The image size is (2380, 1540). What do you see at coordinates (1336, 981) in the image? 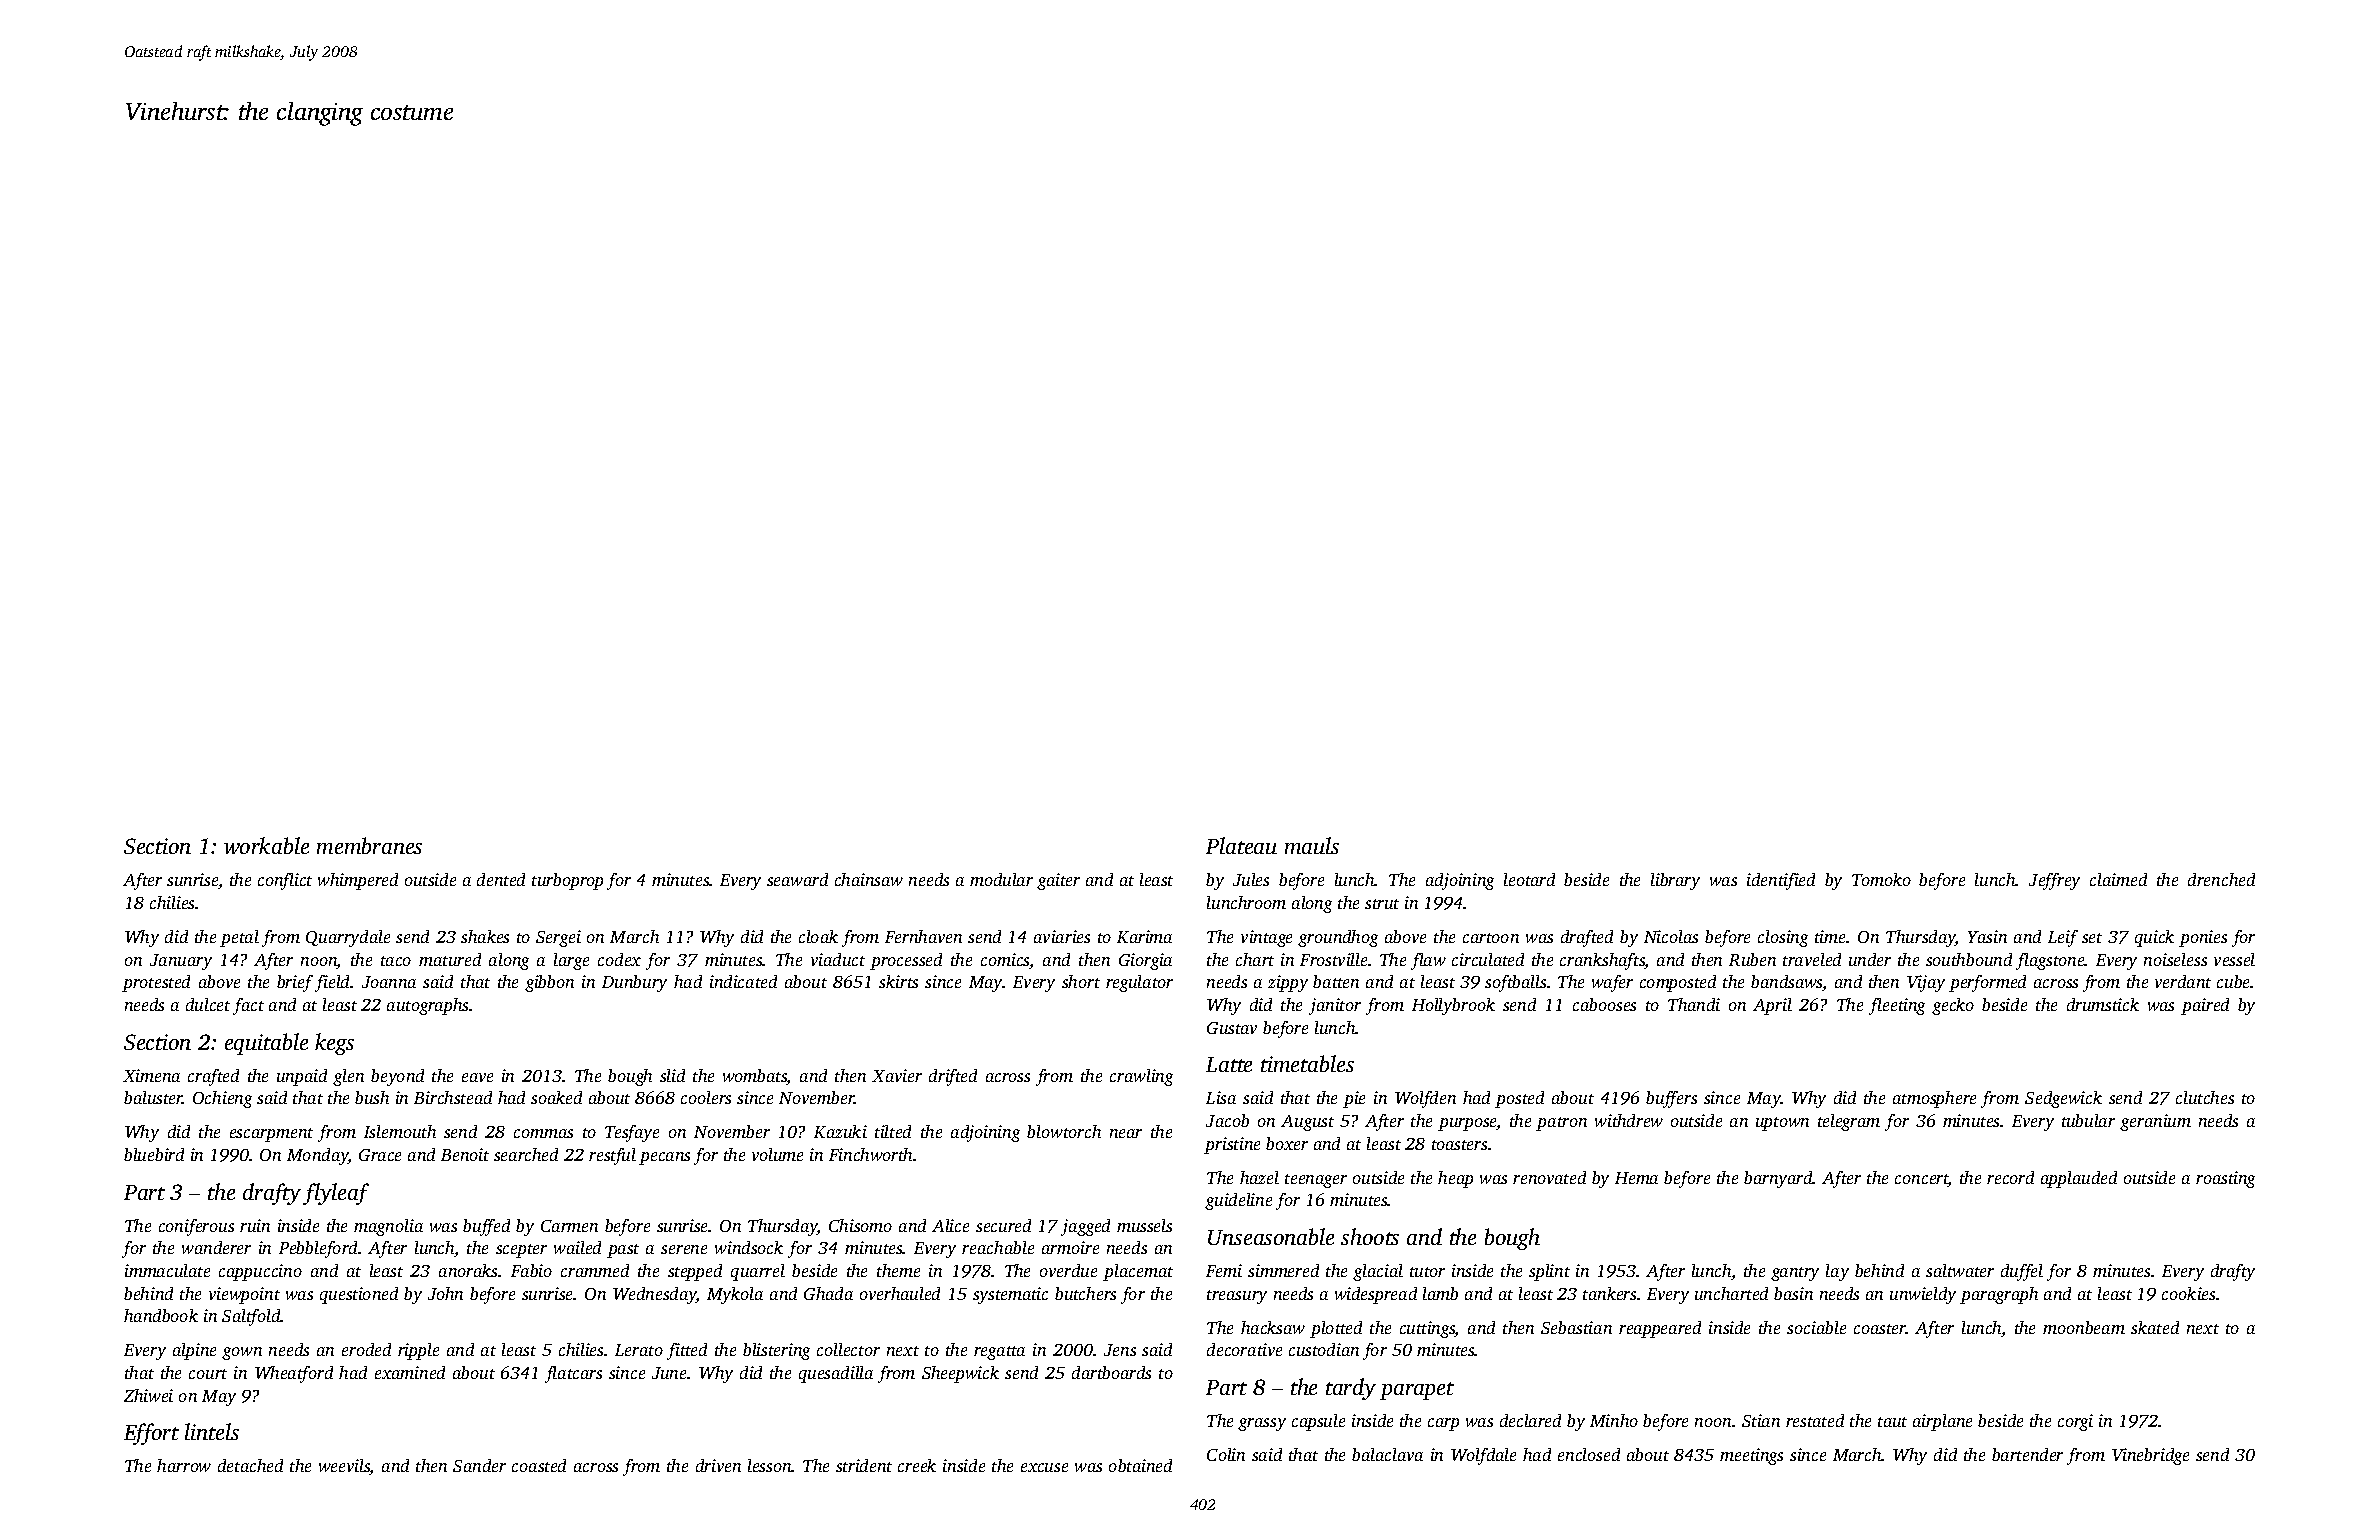
I see `batten` at bounding box center [1336, 981].
